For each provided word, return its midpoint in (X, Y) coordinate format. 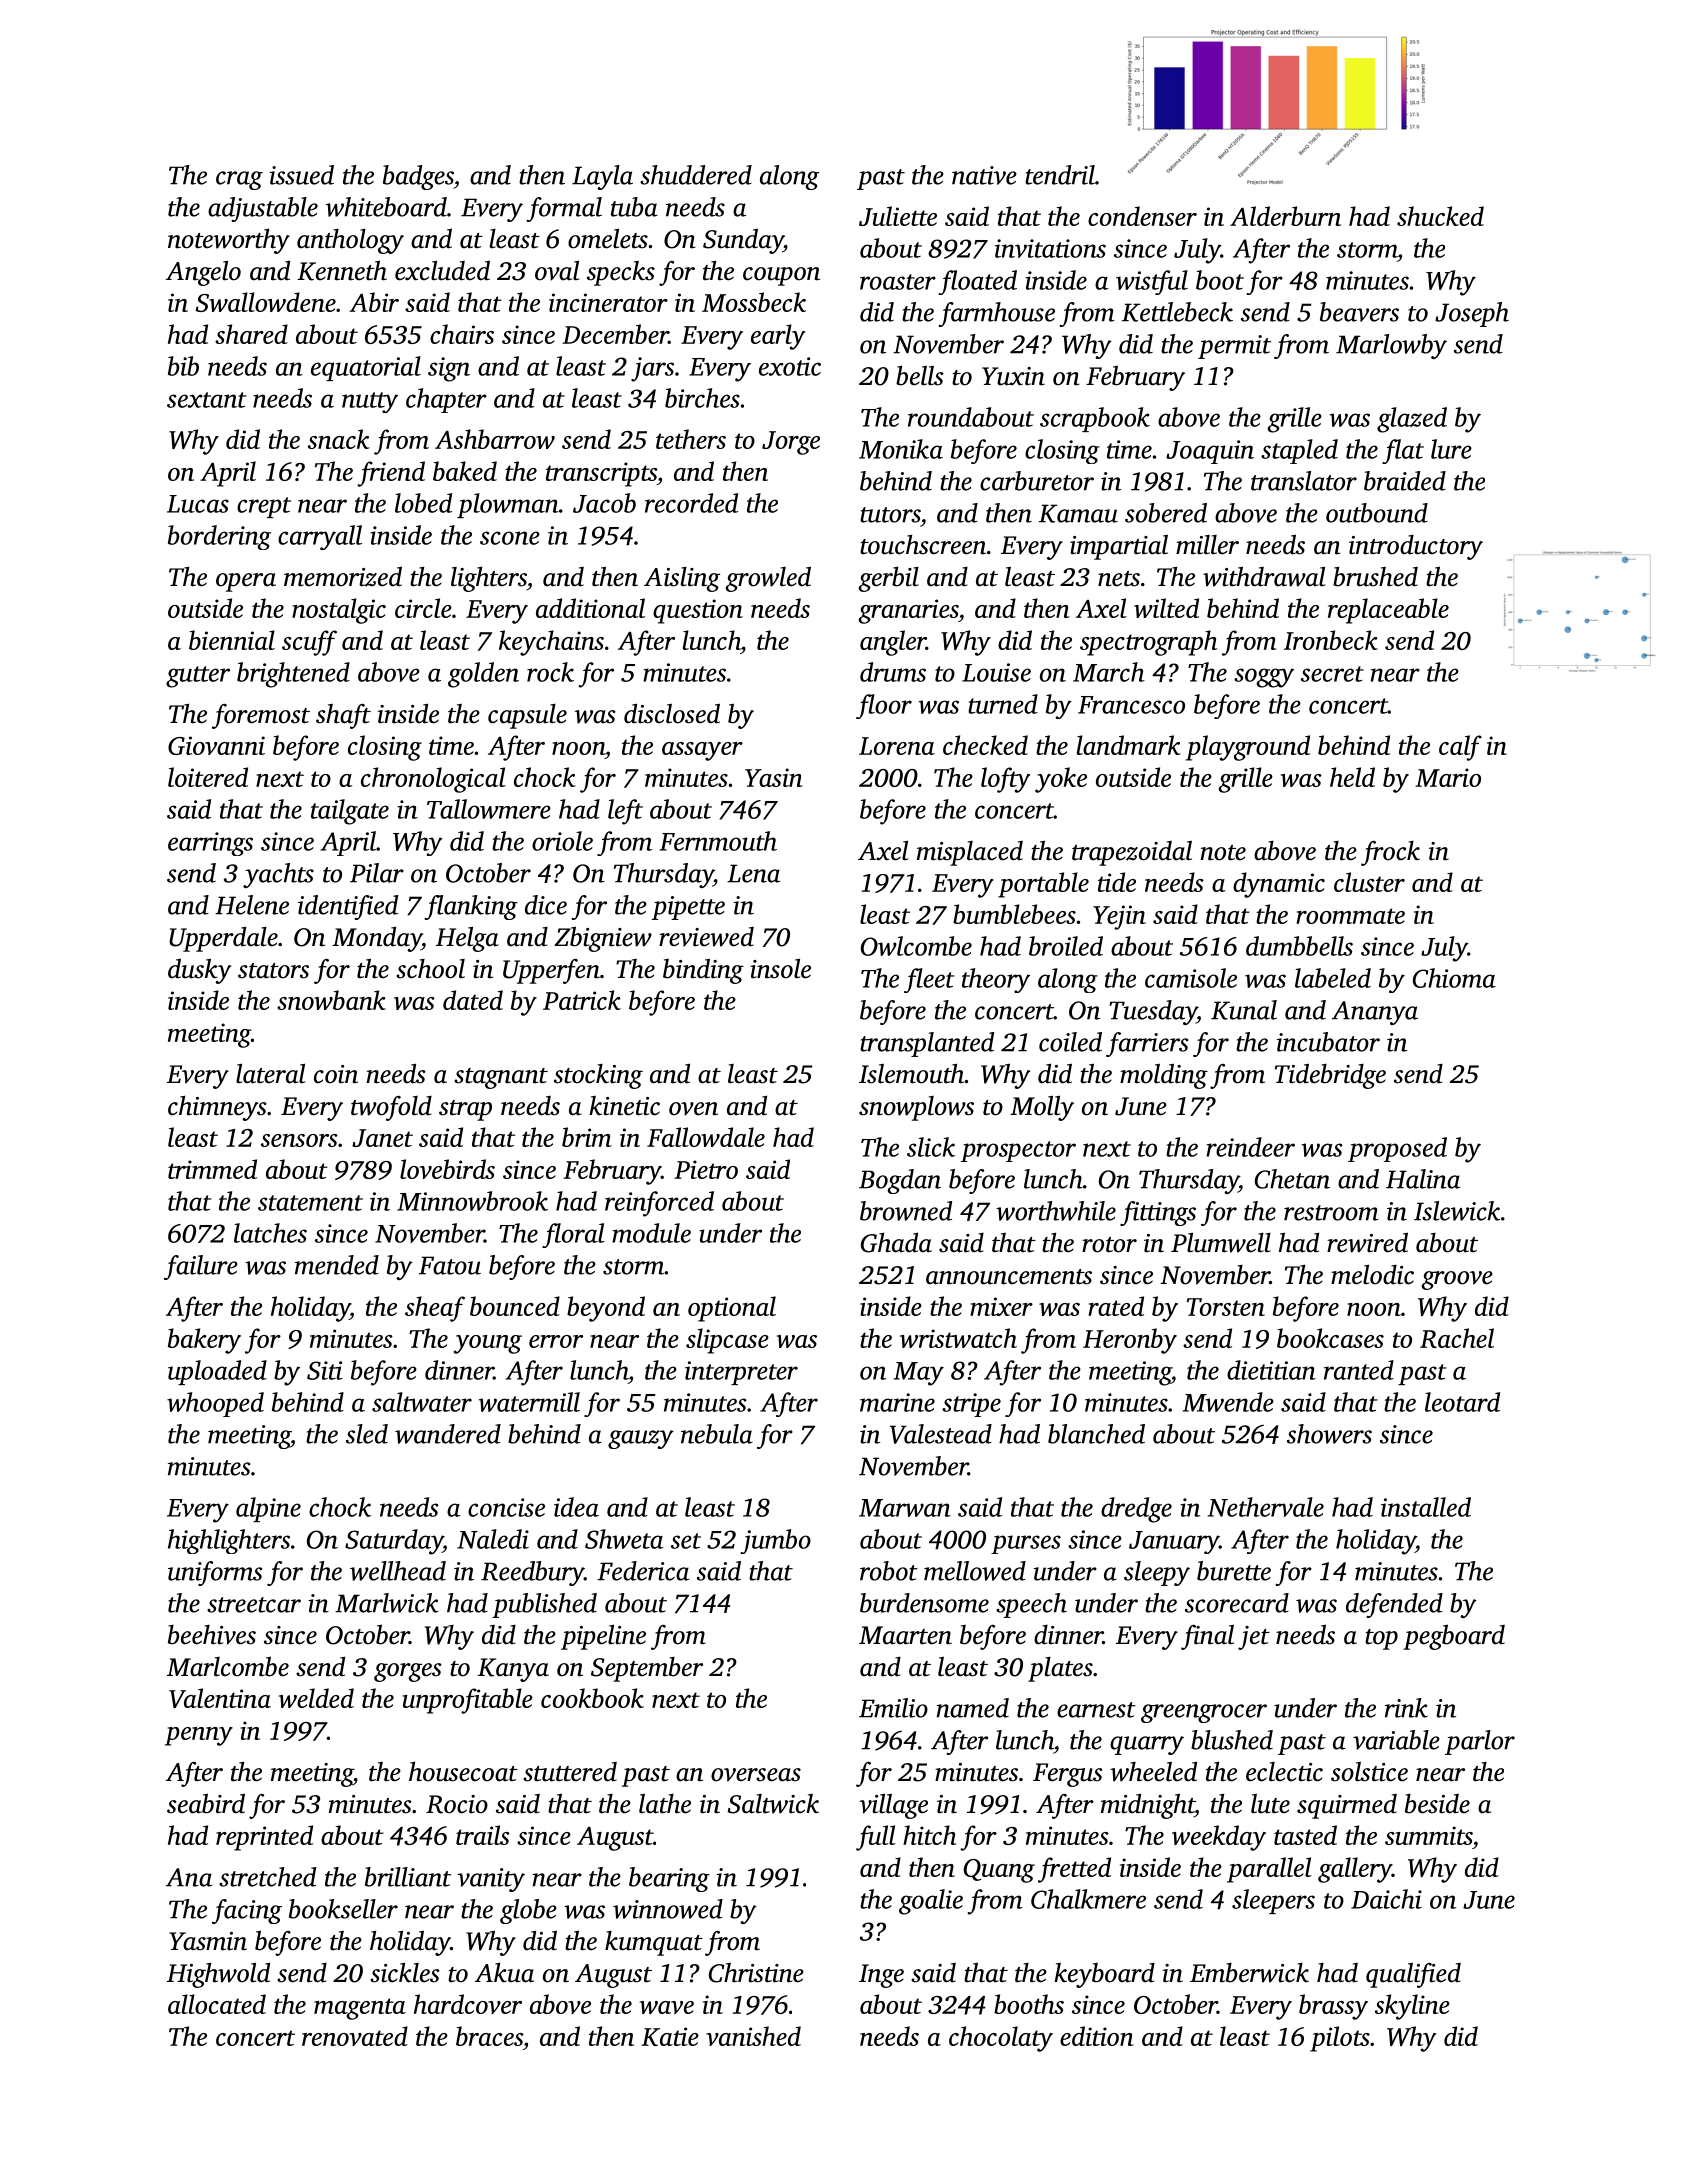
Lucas (198, 504)
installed (1426, 1507)
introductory (1416, 547)
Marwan (905, 1508)
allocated (217, 2004)
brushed (1375, 577)
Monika (901, 449)
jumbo (776, 1541)
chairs (462, 334)
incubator (1328, 1042)
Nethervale (1266, 1507)
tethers (691, 439)
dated (473, 1000)
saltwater (422, 1402)
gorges (408, 1672)
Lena (753, 873)
